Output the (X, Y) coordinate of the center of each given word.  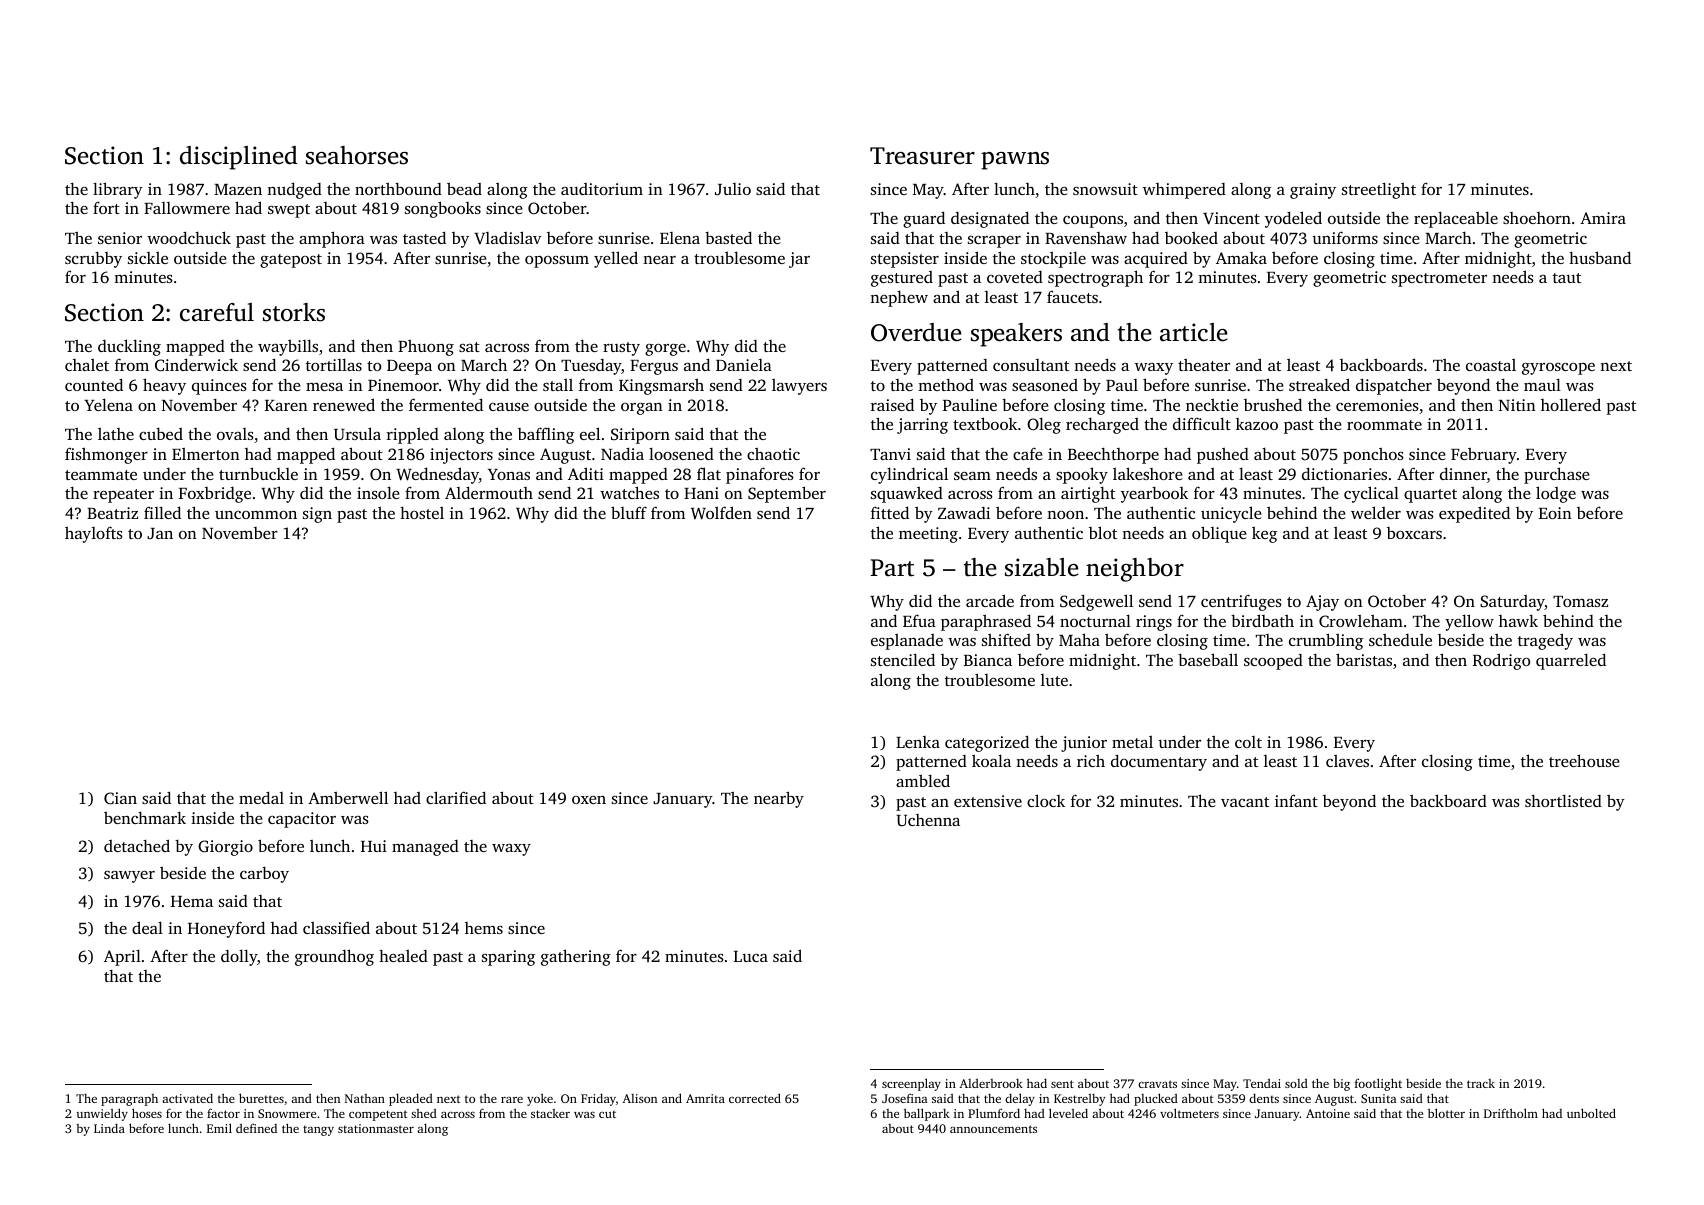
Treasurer (922, 156)
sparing (508, 958)
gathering (576, 957)
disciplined (239, 158)
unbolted (1591, 1113)
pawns (1015, 161)
